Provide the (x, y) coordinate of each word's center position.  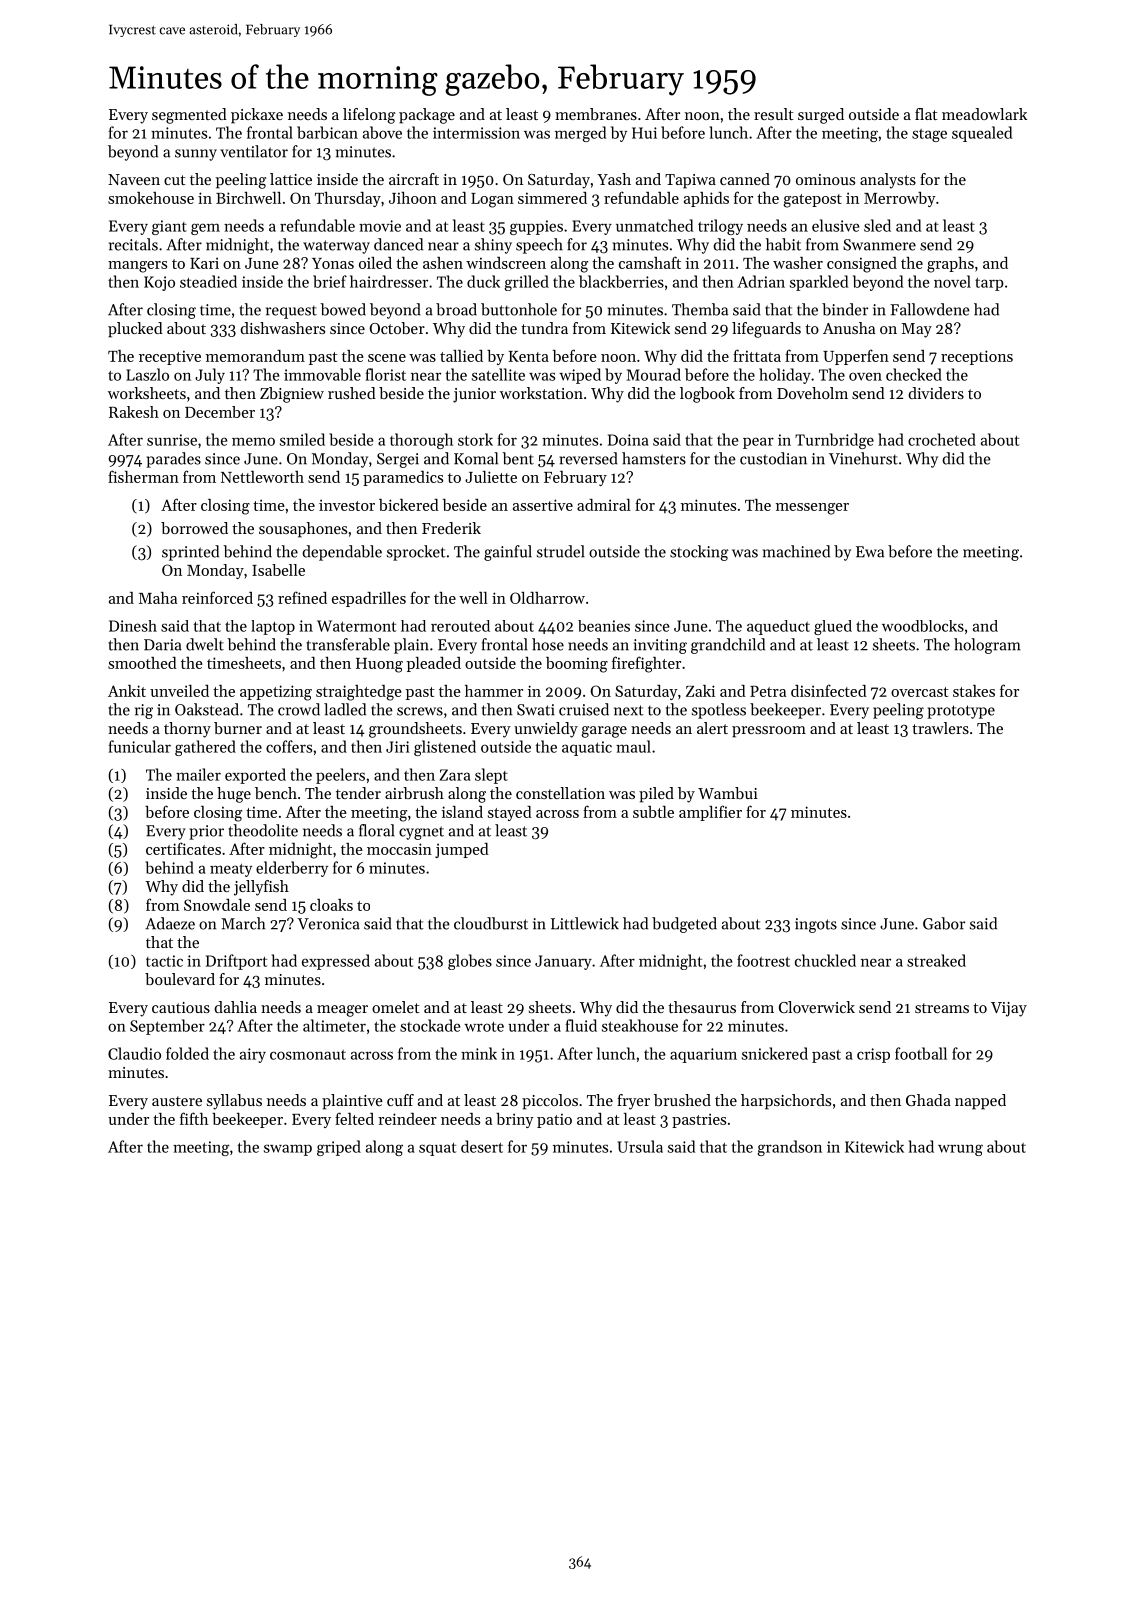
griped (339, 1148)
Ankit (127, 691)
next (629, 710)
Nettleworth (262, 477)
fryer (633, 1102)
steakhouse (640, 1025)
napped (980, 1102)
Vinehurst (863, 458)
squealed (982, 134)
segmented (189, 116)
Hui (644, 133)
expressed (336, 962)
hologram (987, 646)
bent (518, 458)
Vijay (1009, 1009)
